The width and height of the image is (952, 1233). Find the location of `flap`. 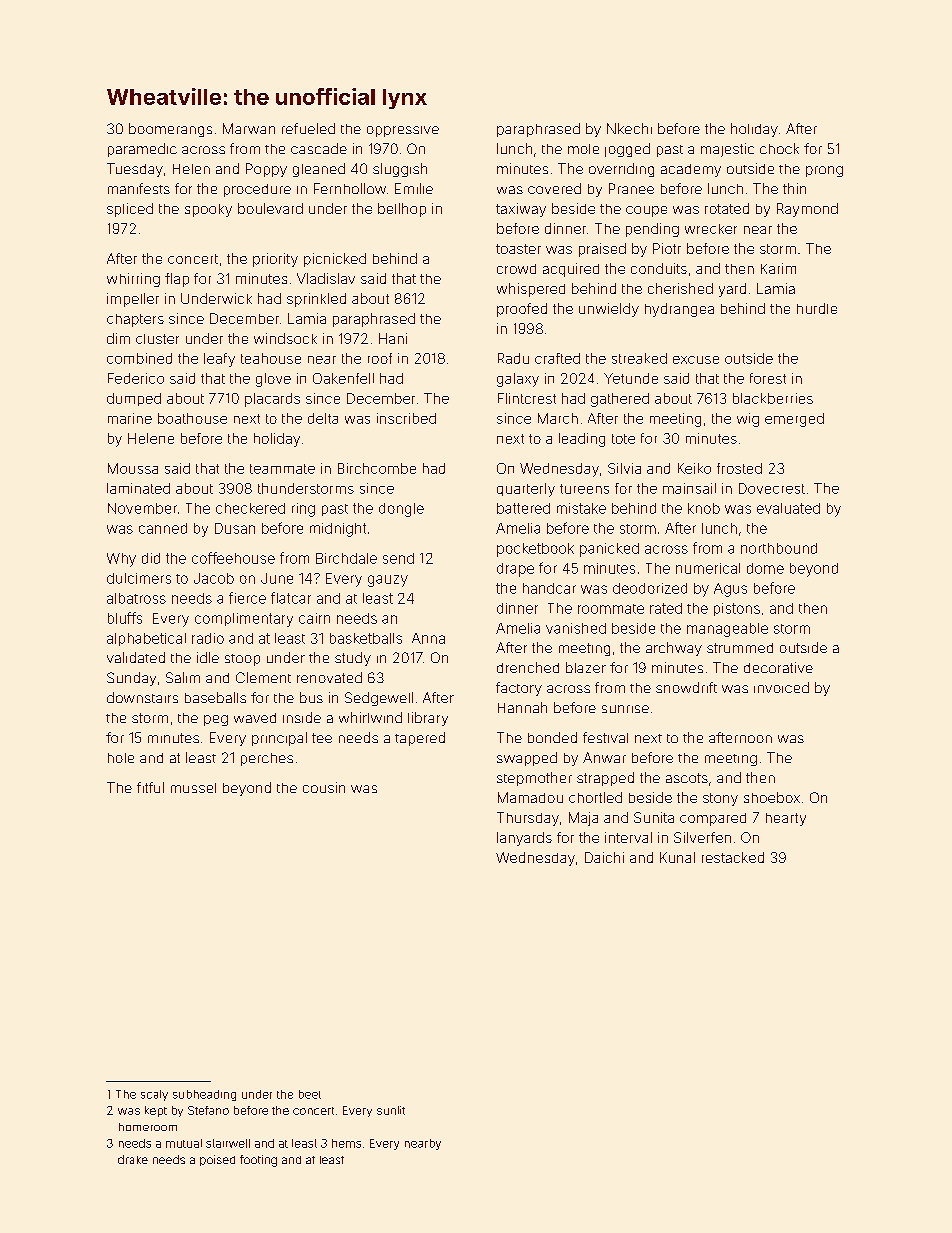

flap is located at coordinates (177, 280).
